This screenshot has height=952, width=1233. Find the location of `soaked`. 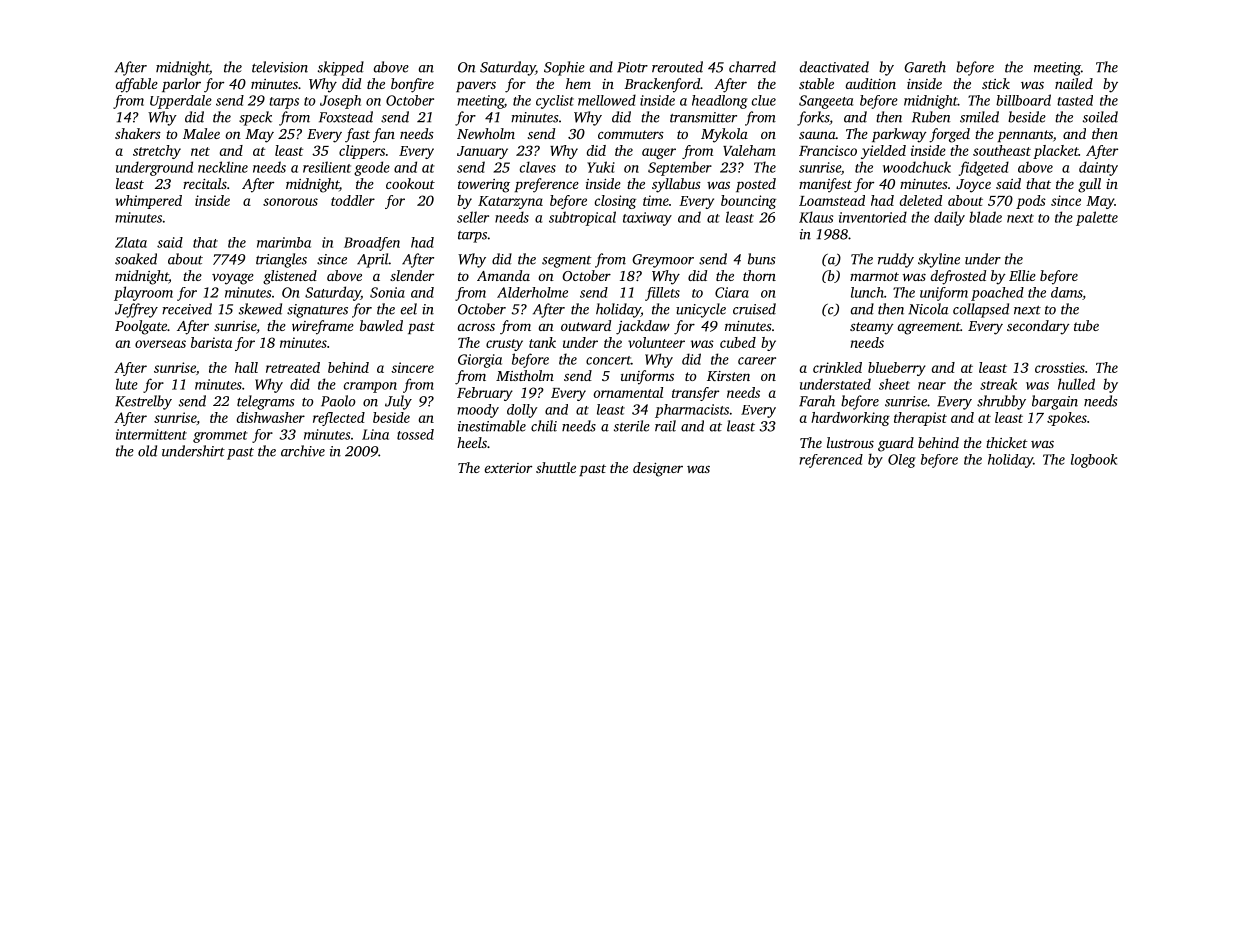

soaked is located at coordinates (136, 259).
